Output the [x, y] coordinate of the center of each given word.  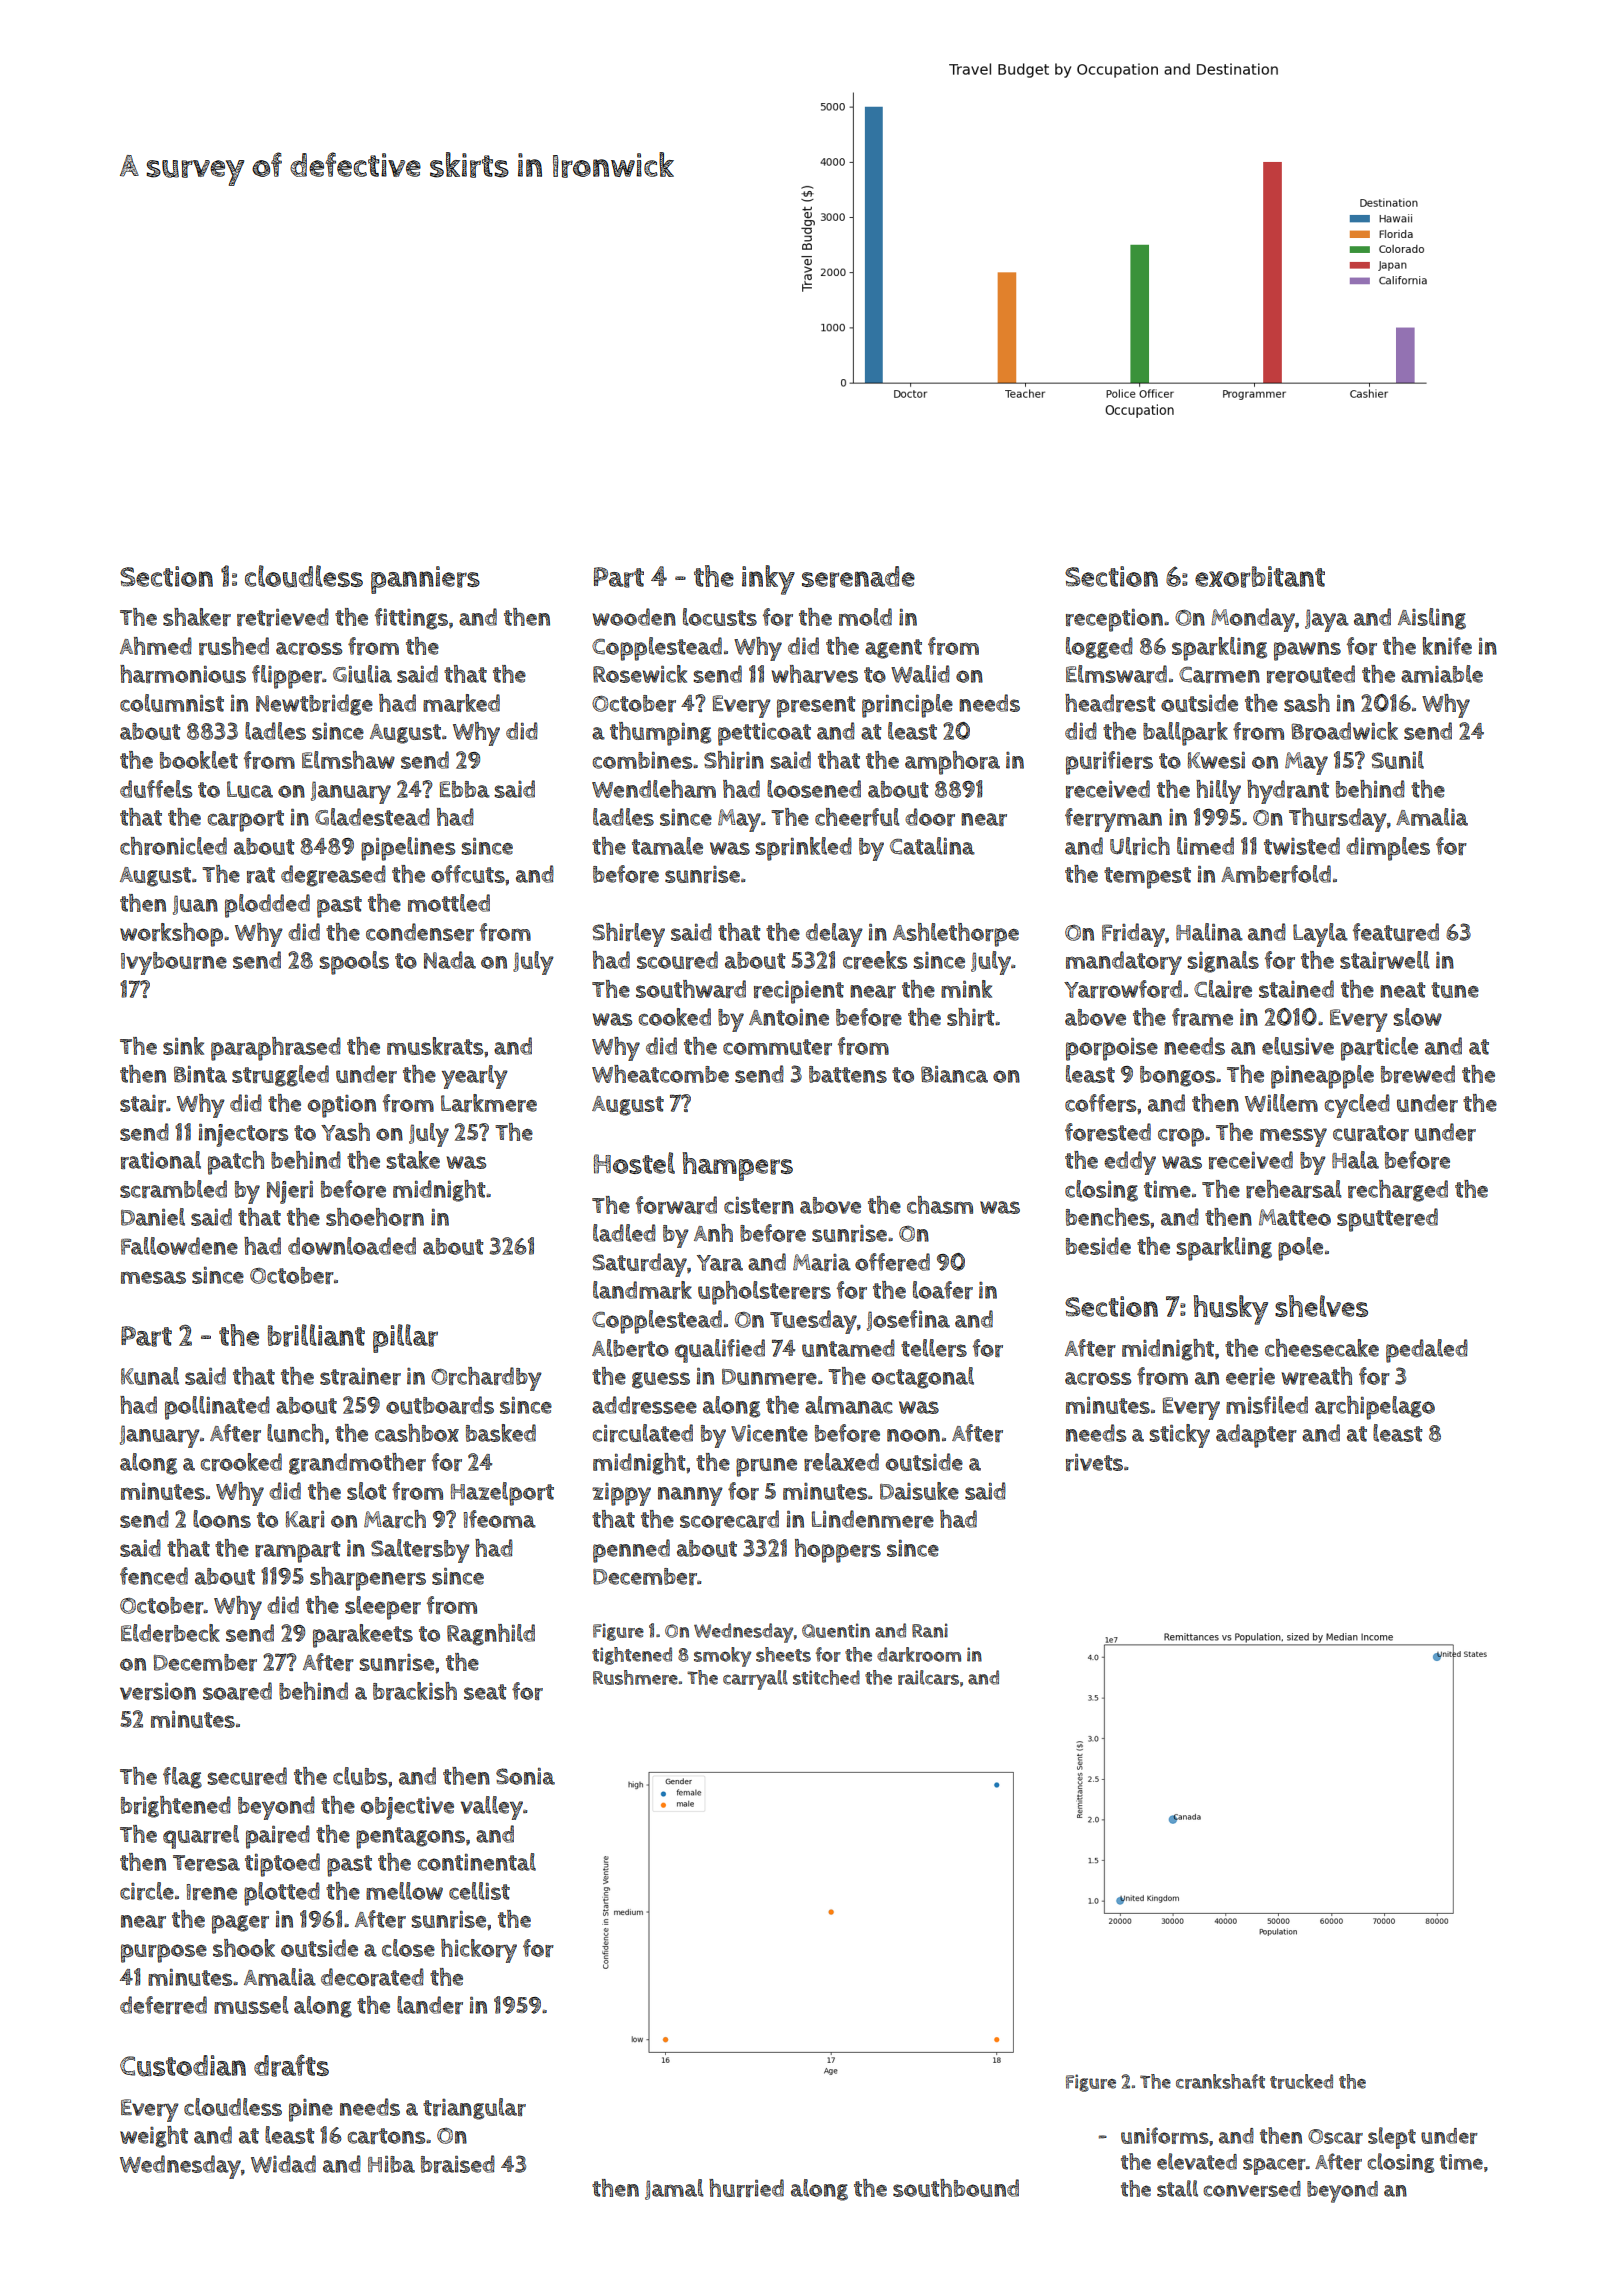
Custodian [183, 2066]
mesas [153, 1277]
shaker [197, 617]
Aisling [1432, 619]
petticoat [764, 734]
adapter [1256, 1436]
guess [661, 1380]
